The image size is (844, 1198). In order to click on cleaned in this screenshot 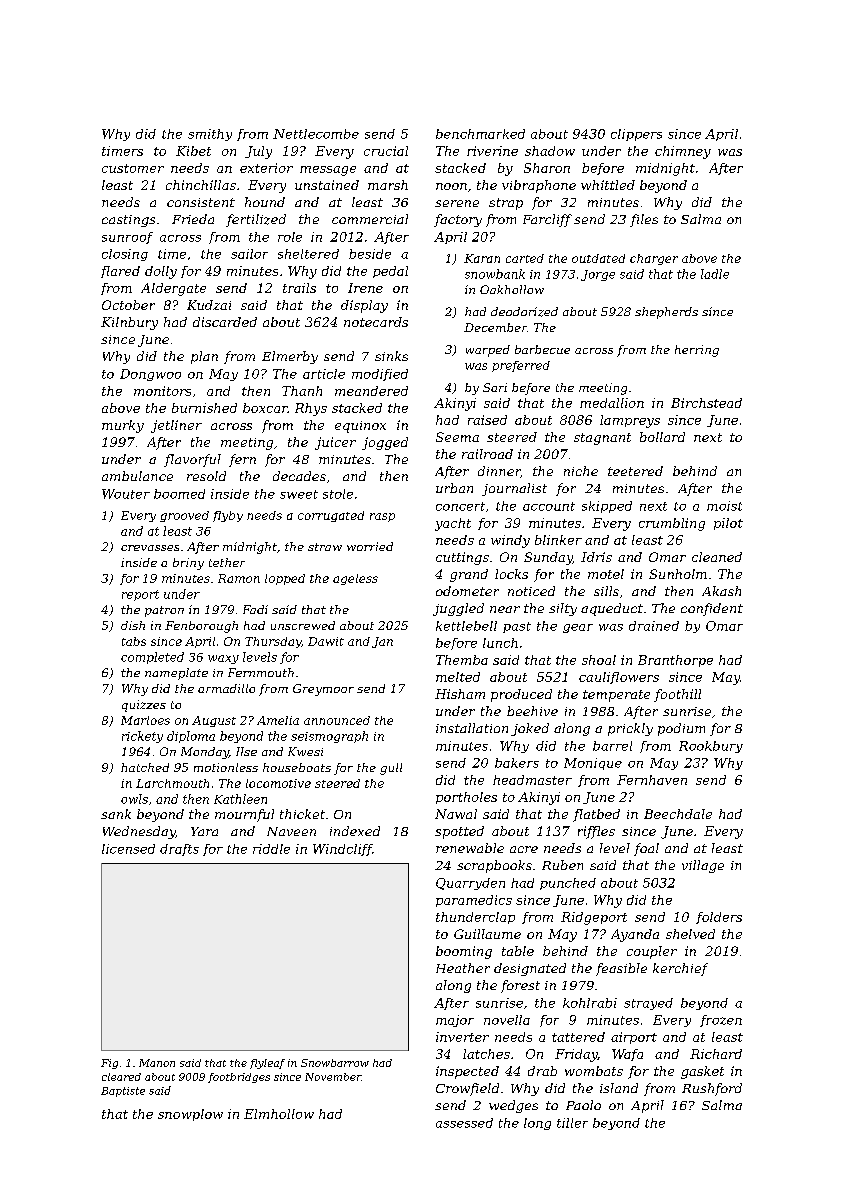, I will do `click(717, 557)`.
